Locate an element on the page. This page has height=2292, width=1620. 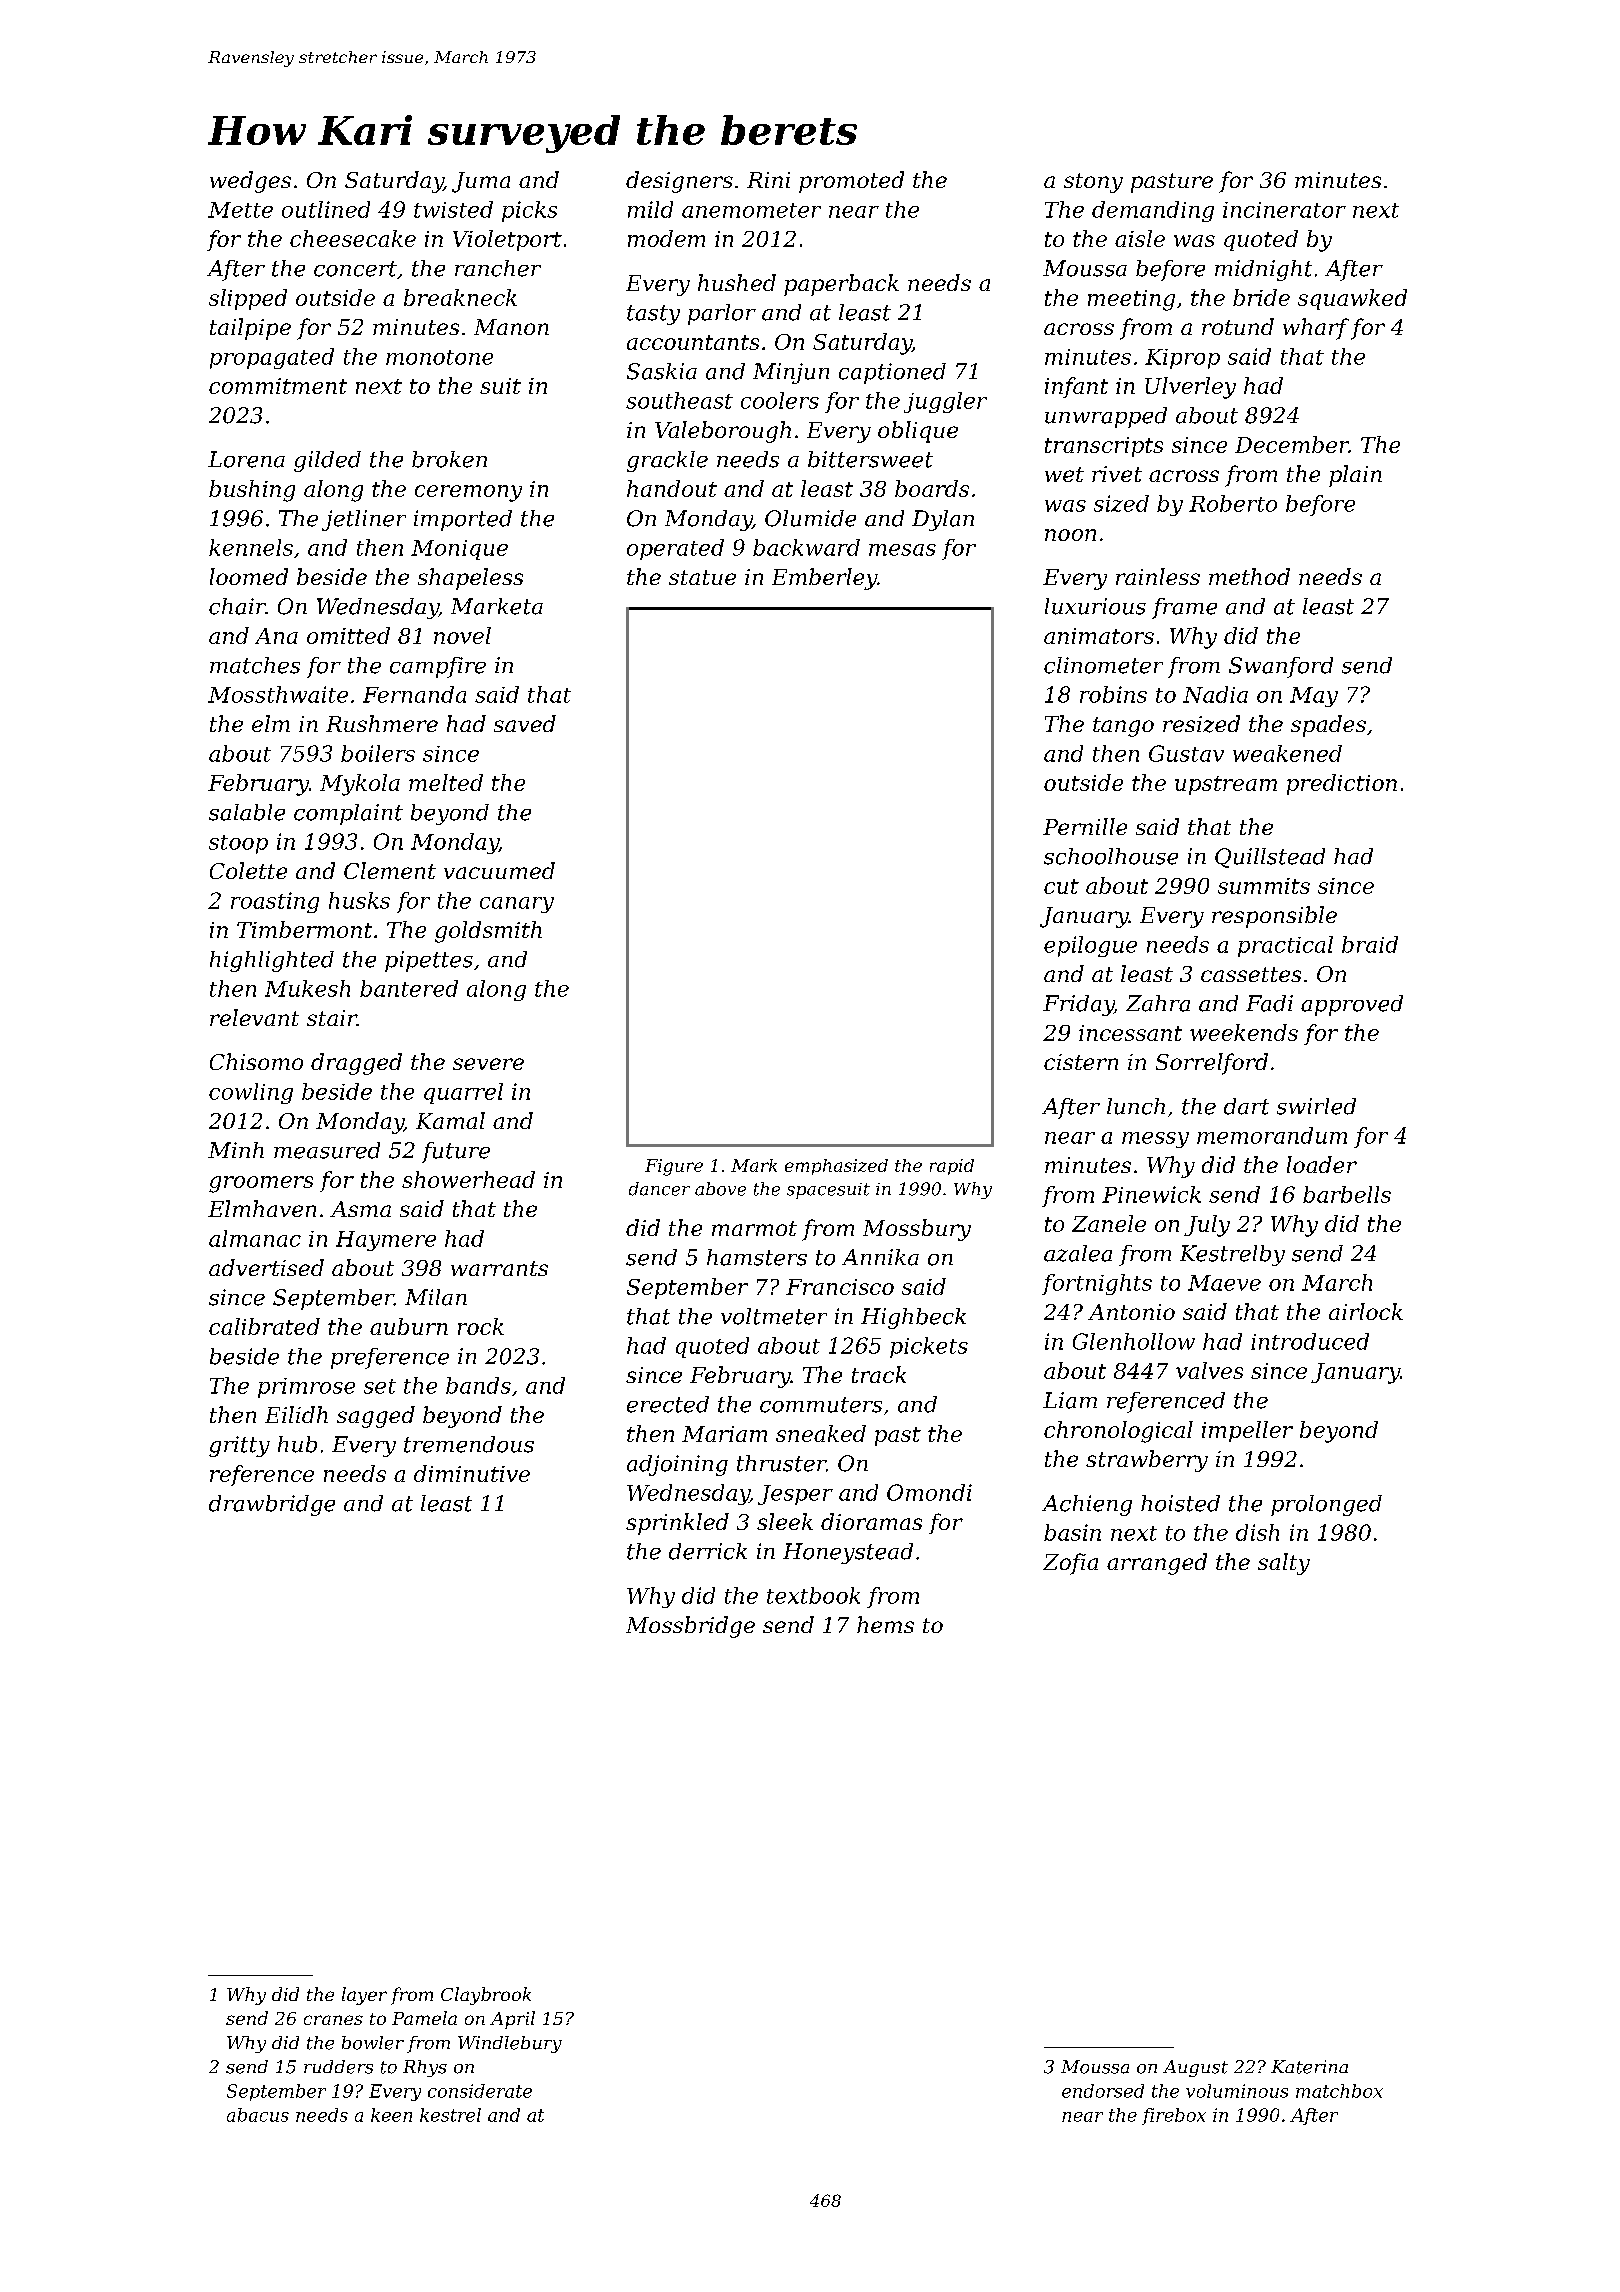
firebox is located at coordinates (1174, 2116).
